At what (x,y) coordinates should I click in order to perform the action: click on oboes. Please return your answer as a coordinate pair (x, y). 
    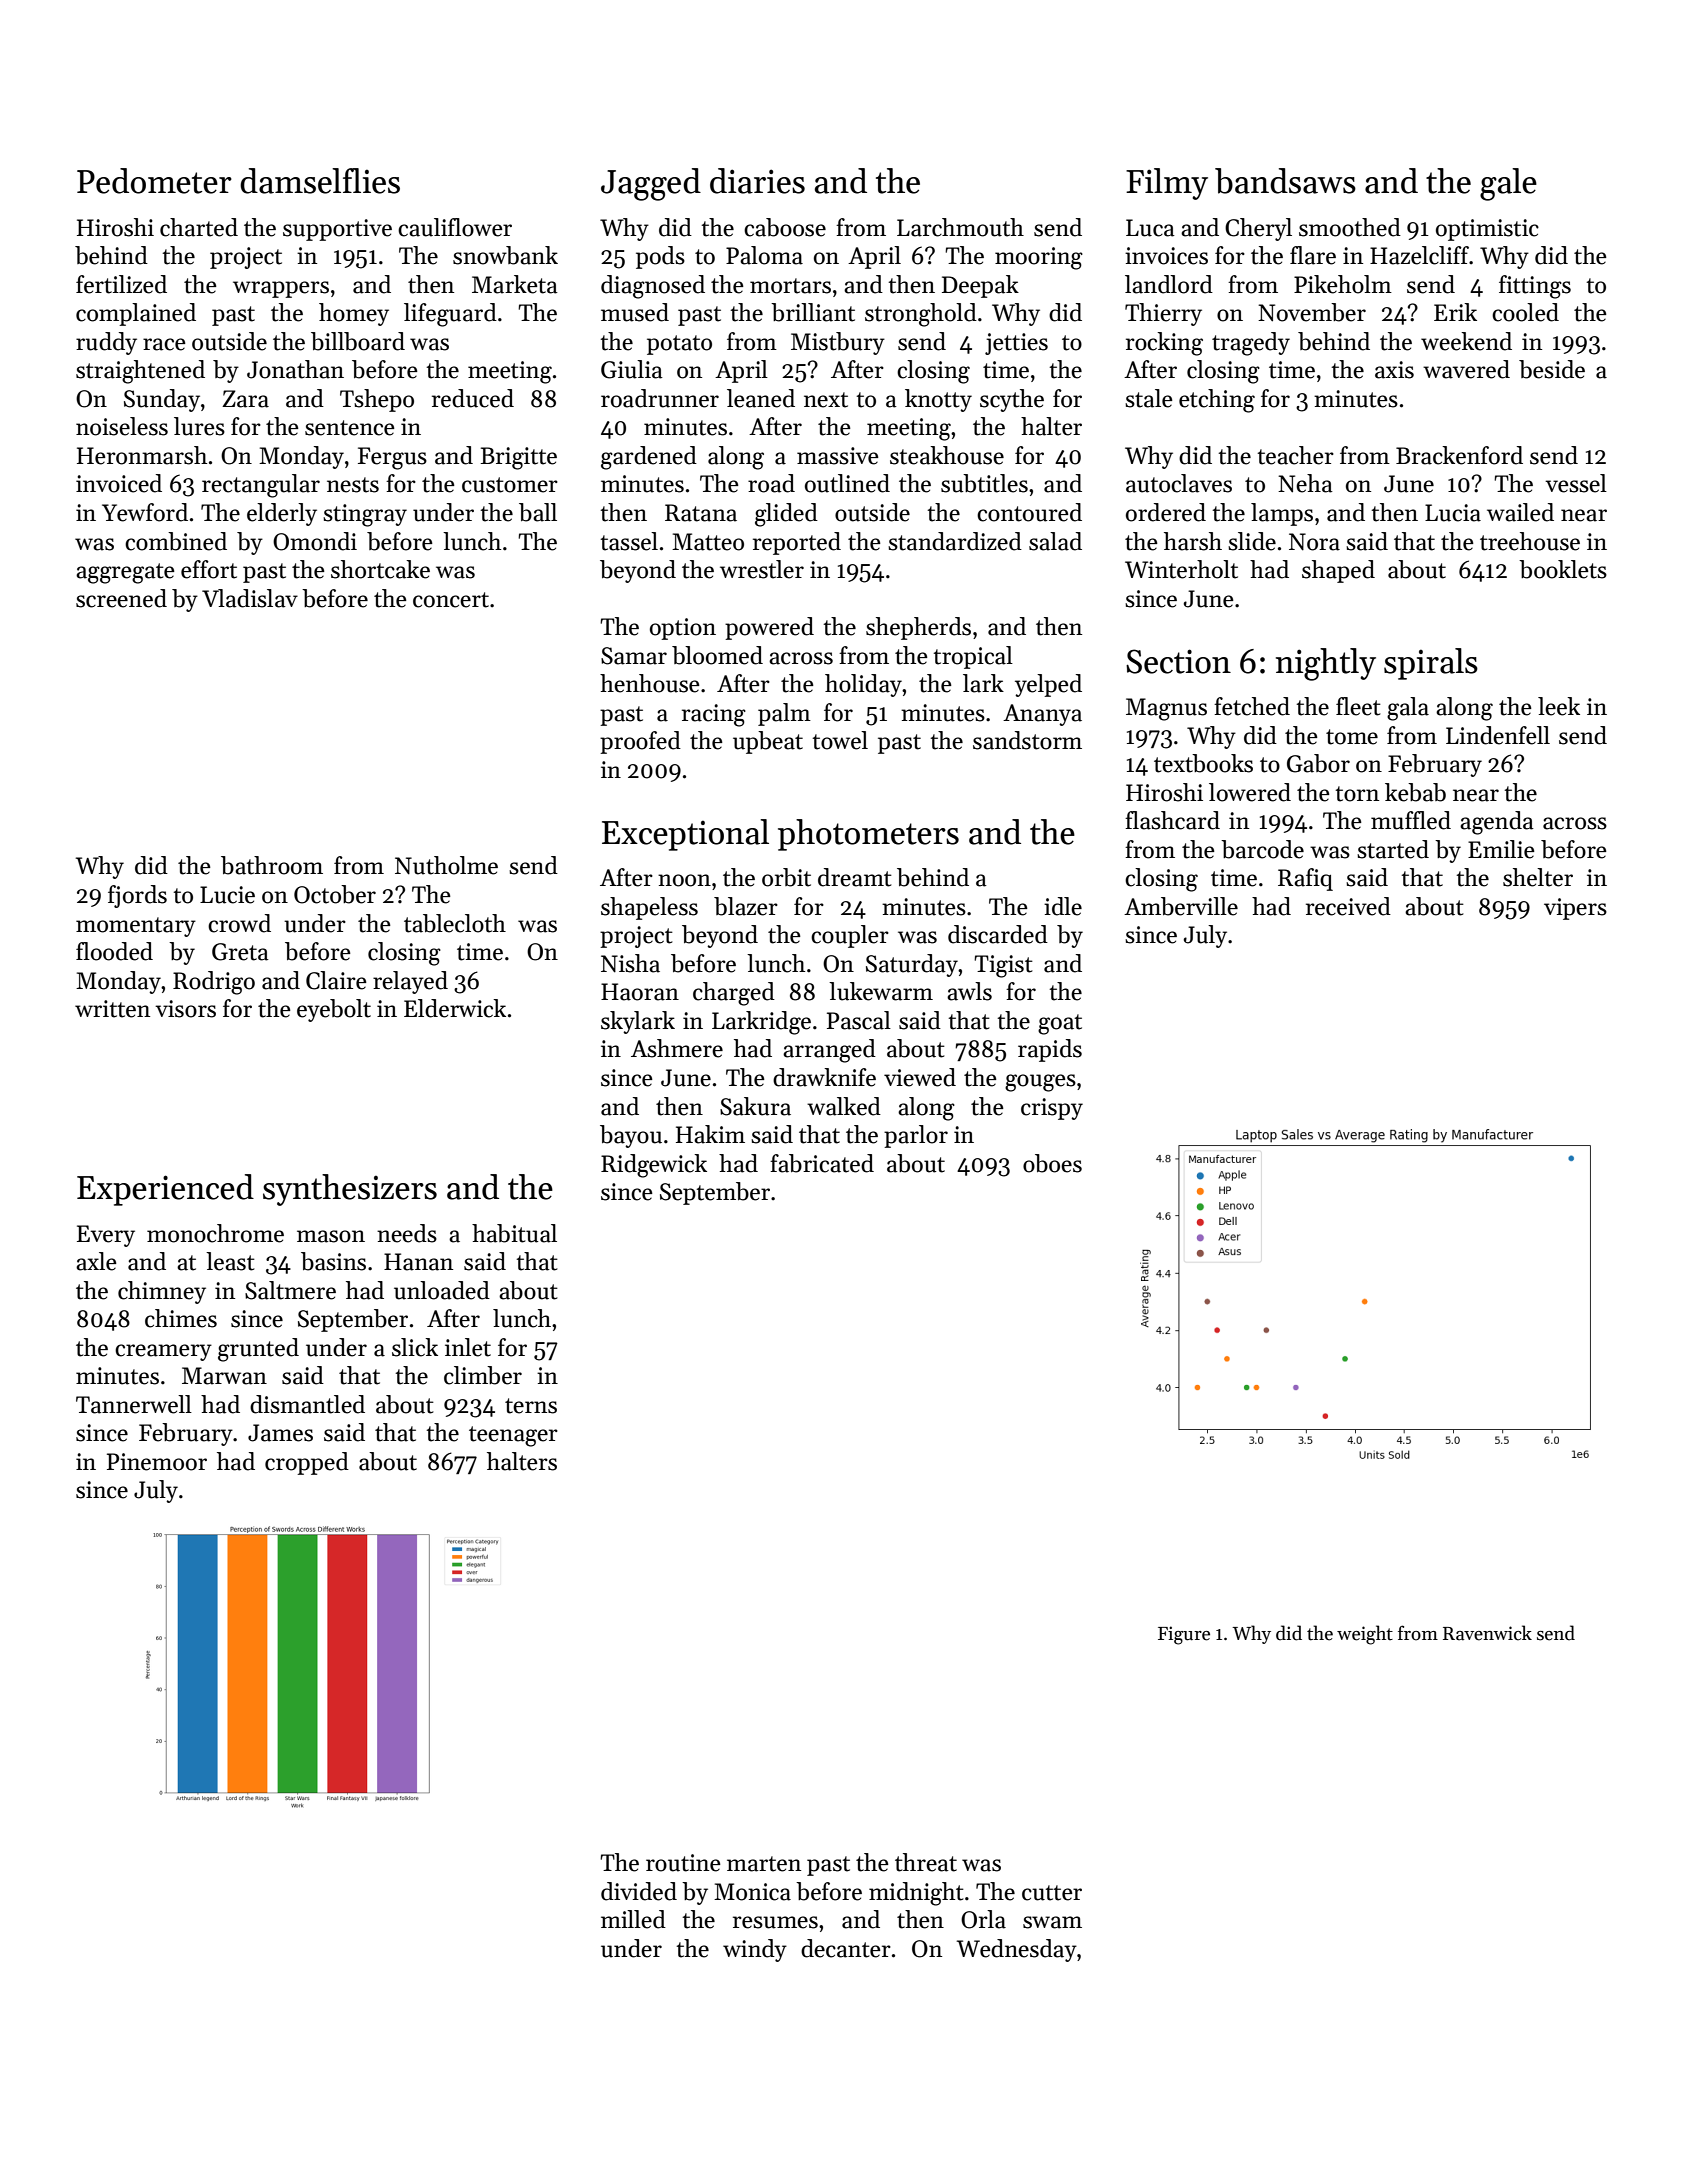
    Looking at the image, I should click on (1052, 1163).
